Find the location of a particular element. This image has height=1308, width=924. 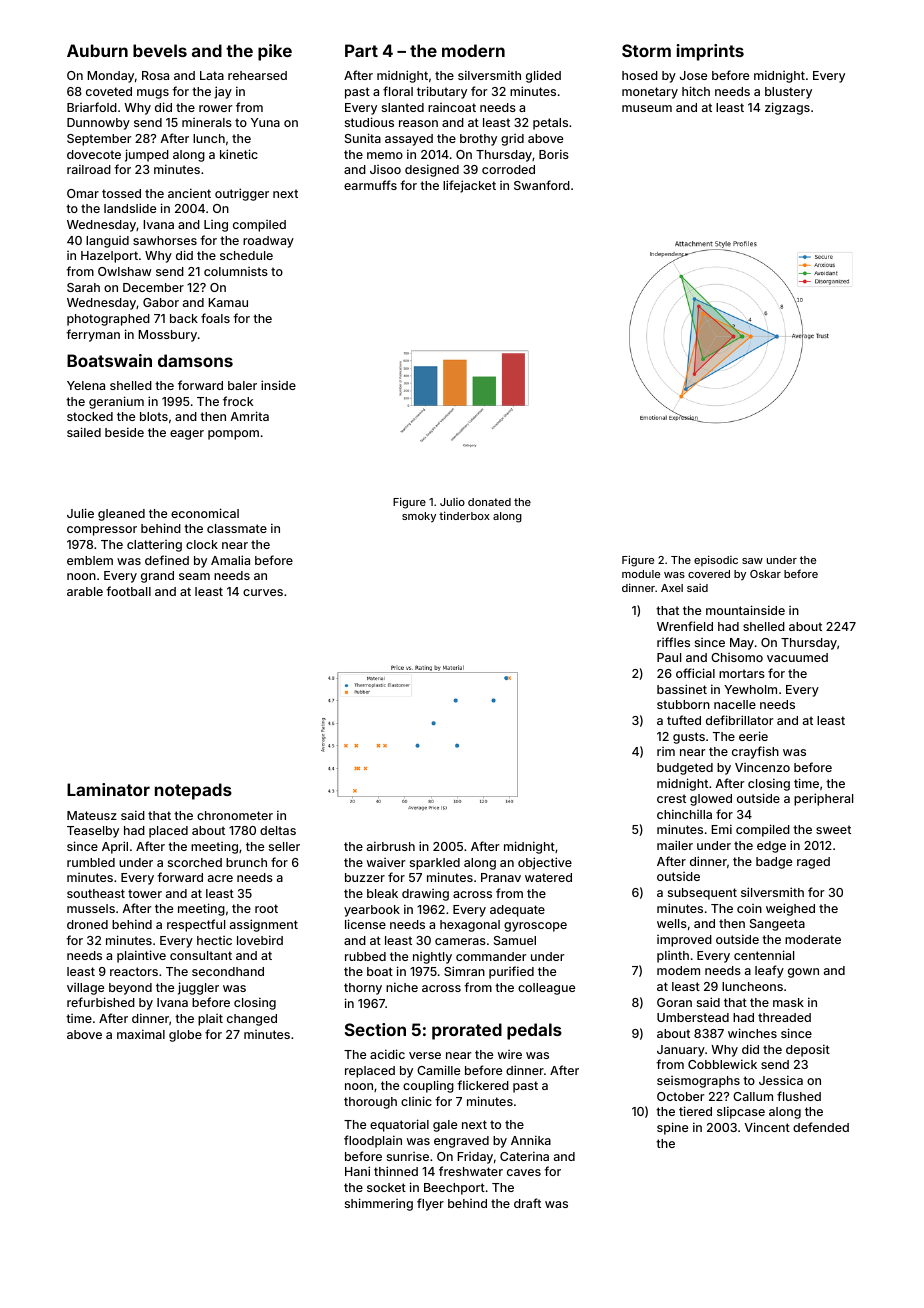

clock is located at coordinates (202, 544).
